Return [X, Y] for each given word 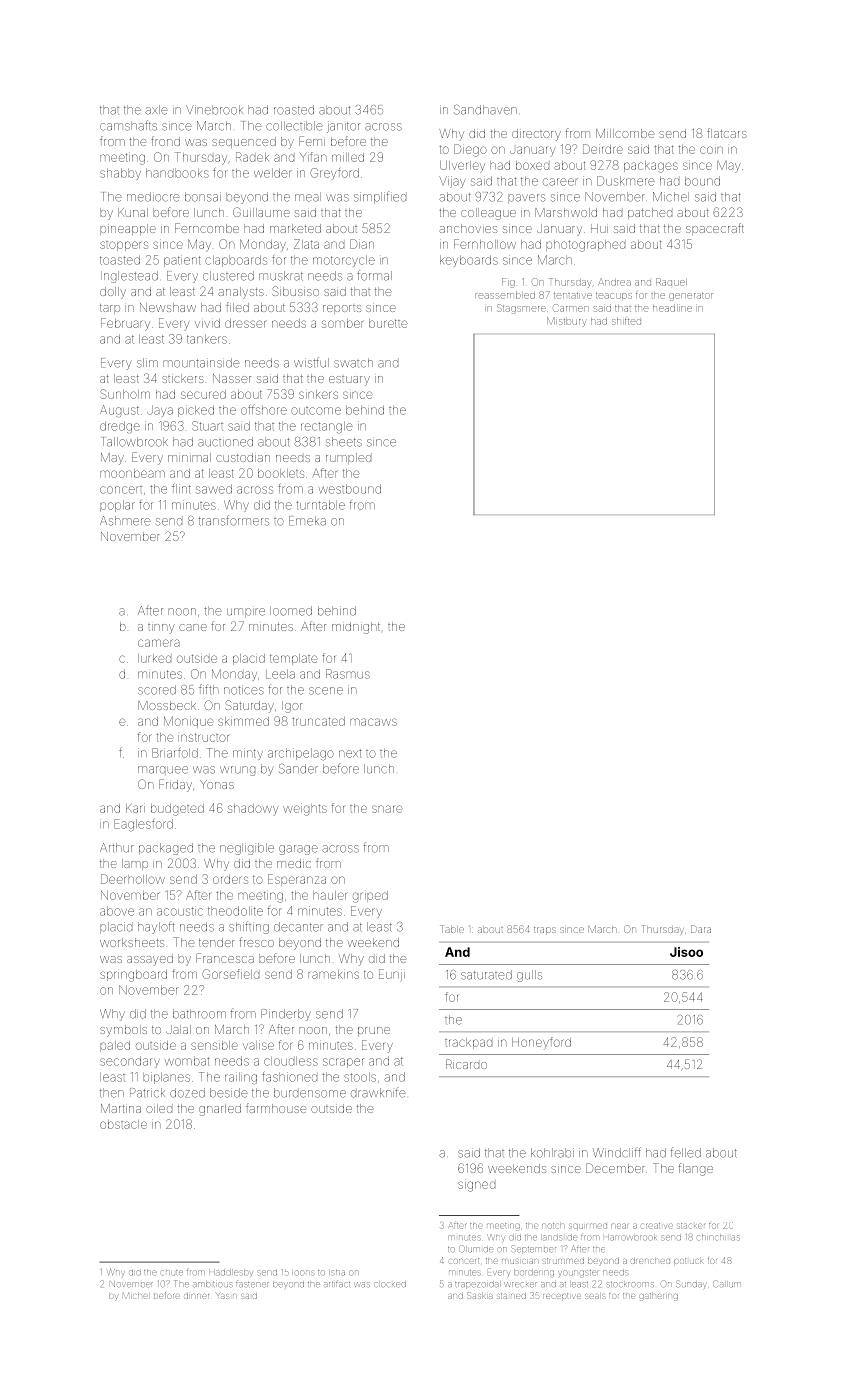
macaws [373, 722]
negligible [247, 849]
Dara [701, 929]
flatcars [727, 133]
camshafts [128, 125]
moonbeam [132, 473]
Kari [135, 808]
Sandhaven [485, 110]
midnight [356, 628]
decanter [298, 927]
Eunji [392, 975]
